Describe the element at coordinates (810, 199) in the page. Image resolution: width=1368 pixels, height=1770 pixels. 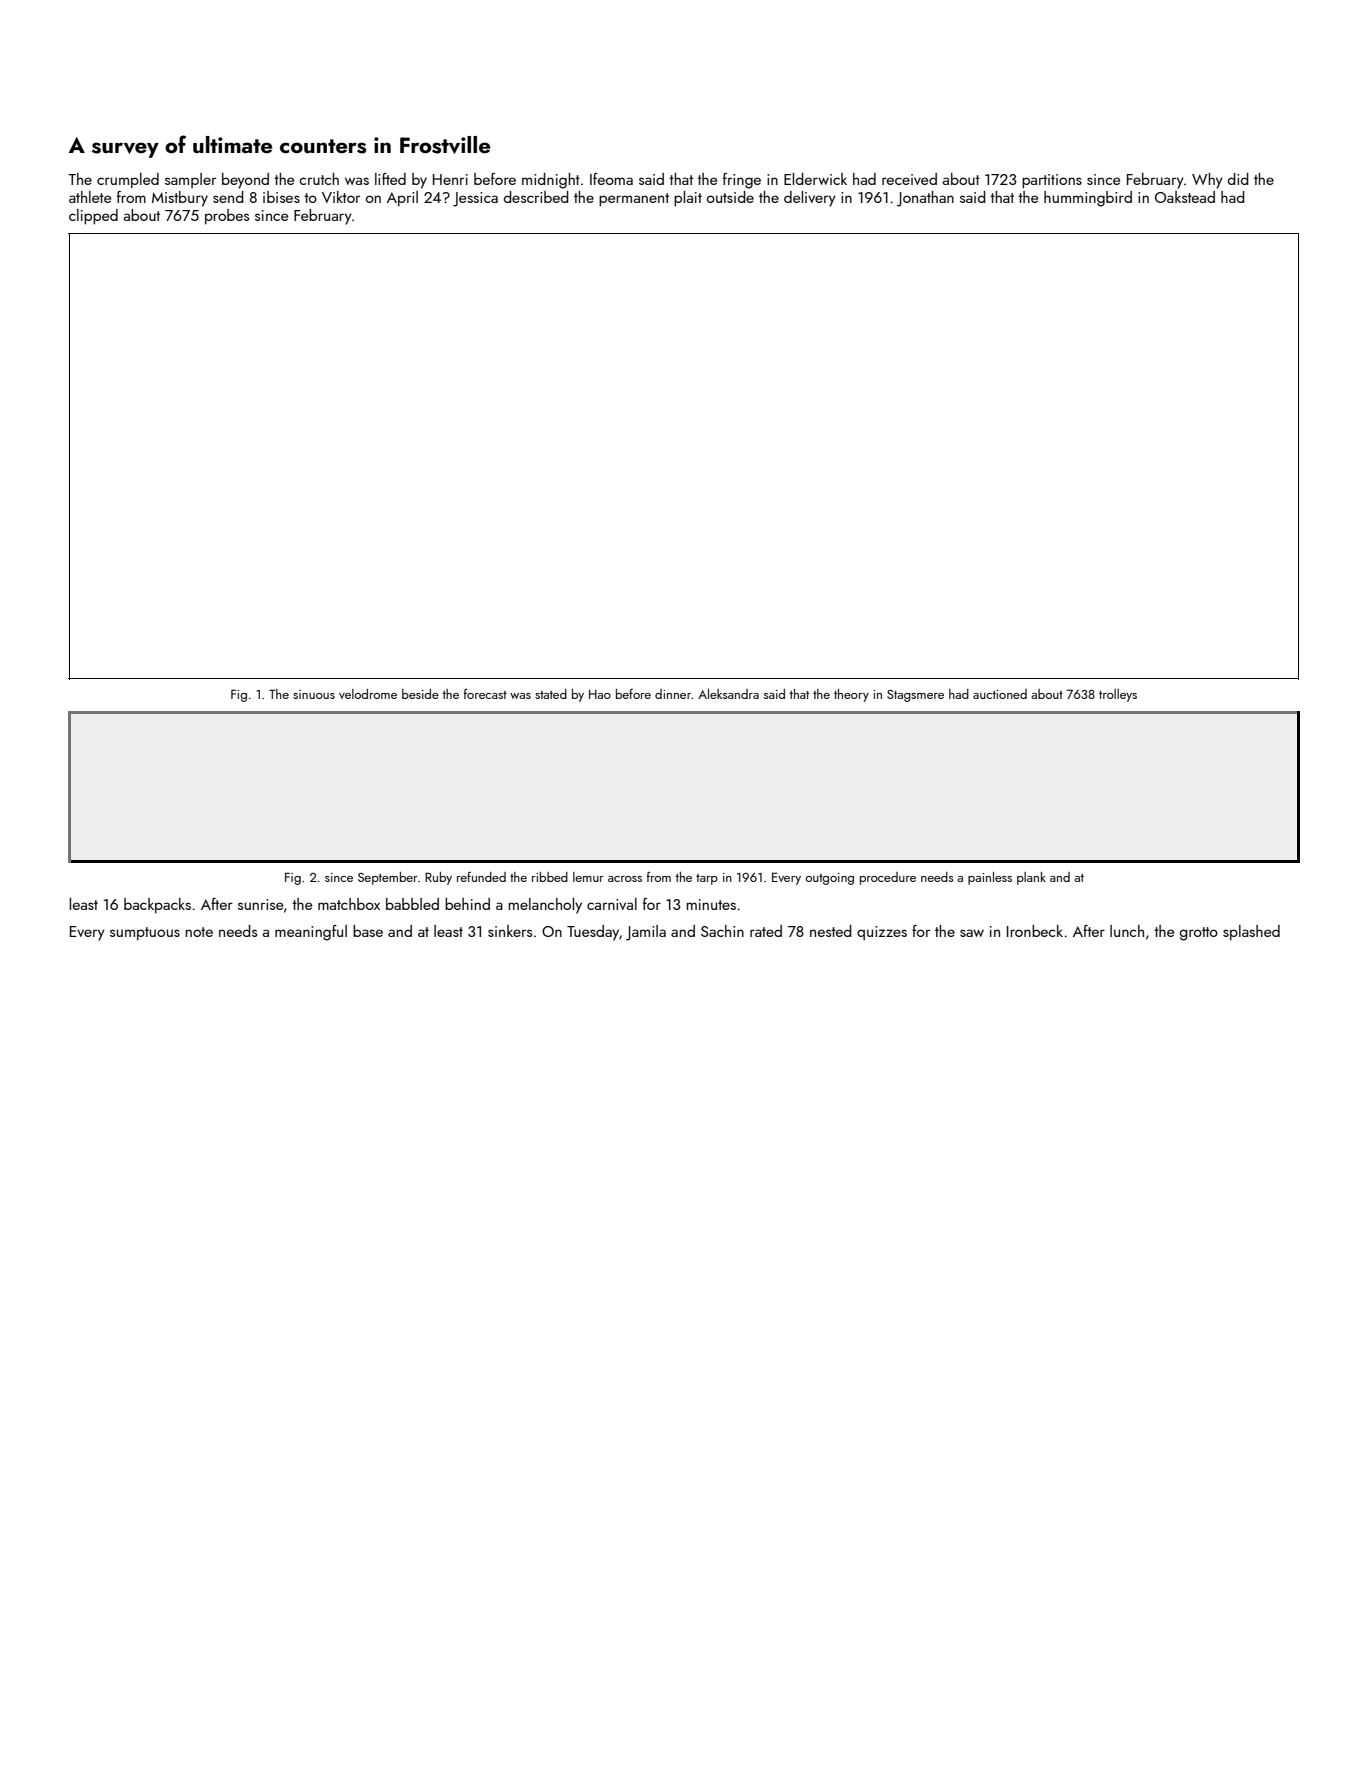
I see `delivery` at that location.
